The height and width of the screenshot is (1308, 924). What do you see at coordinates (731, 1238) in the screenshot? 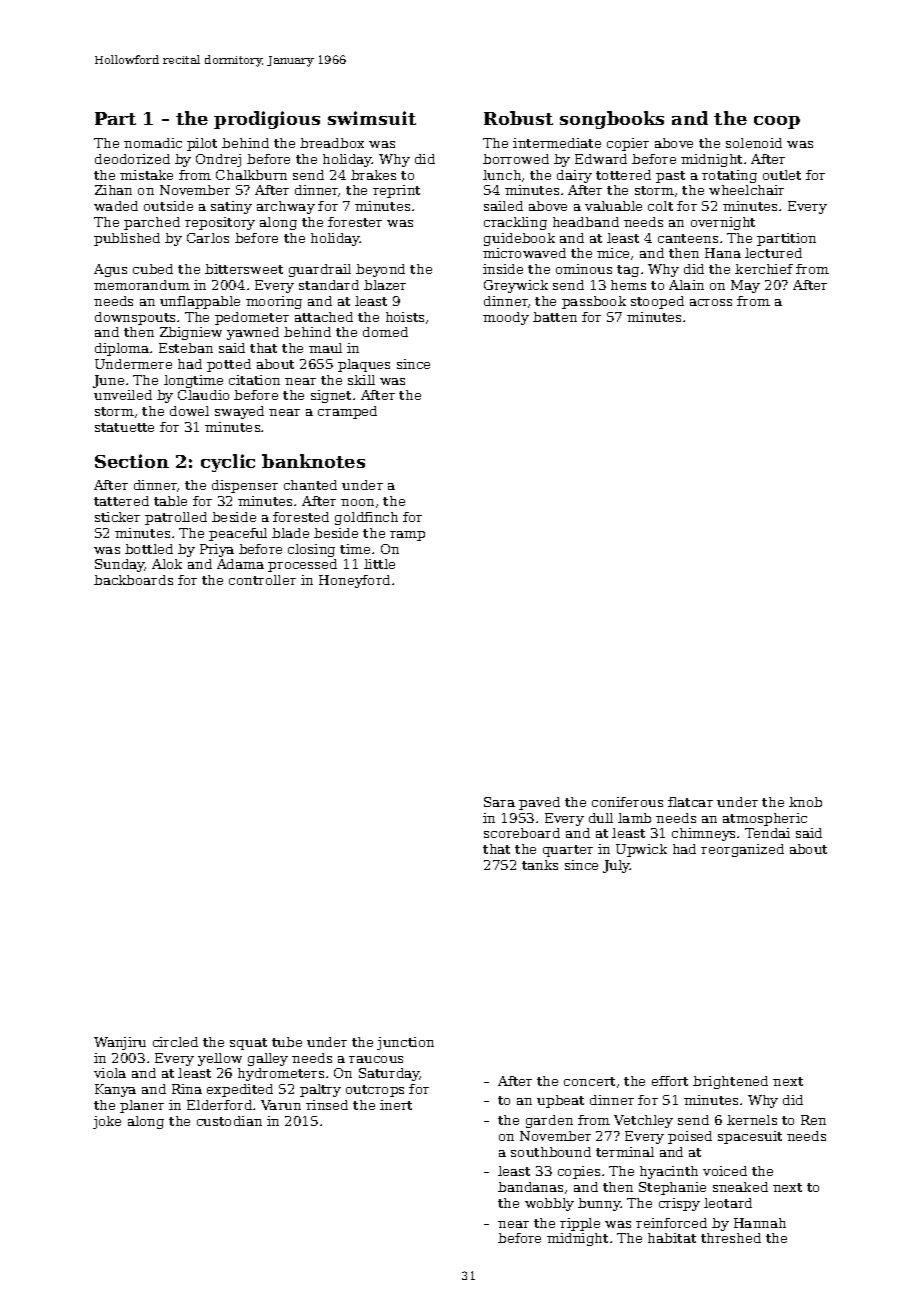
I see `threshed` at bounding box center [731, 1238].
